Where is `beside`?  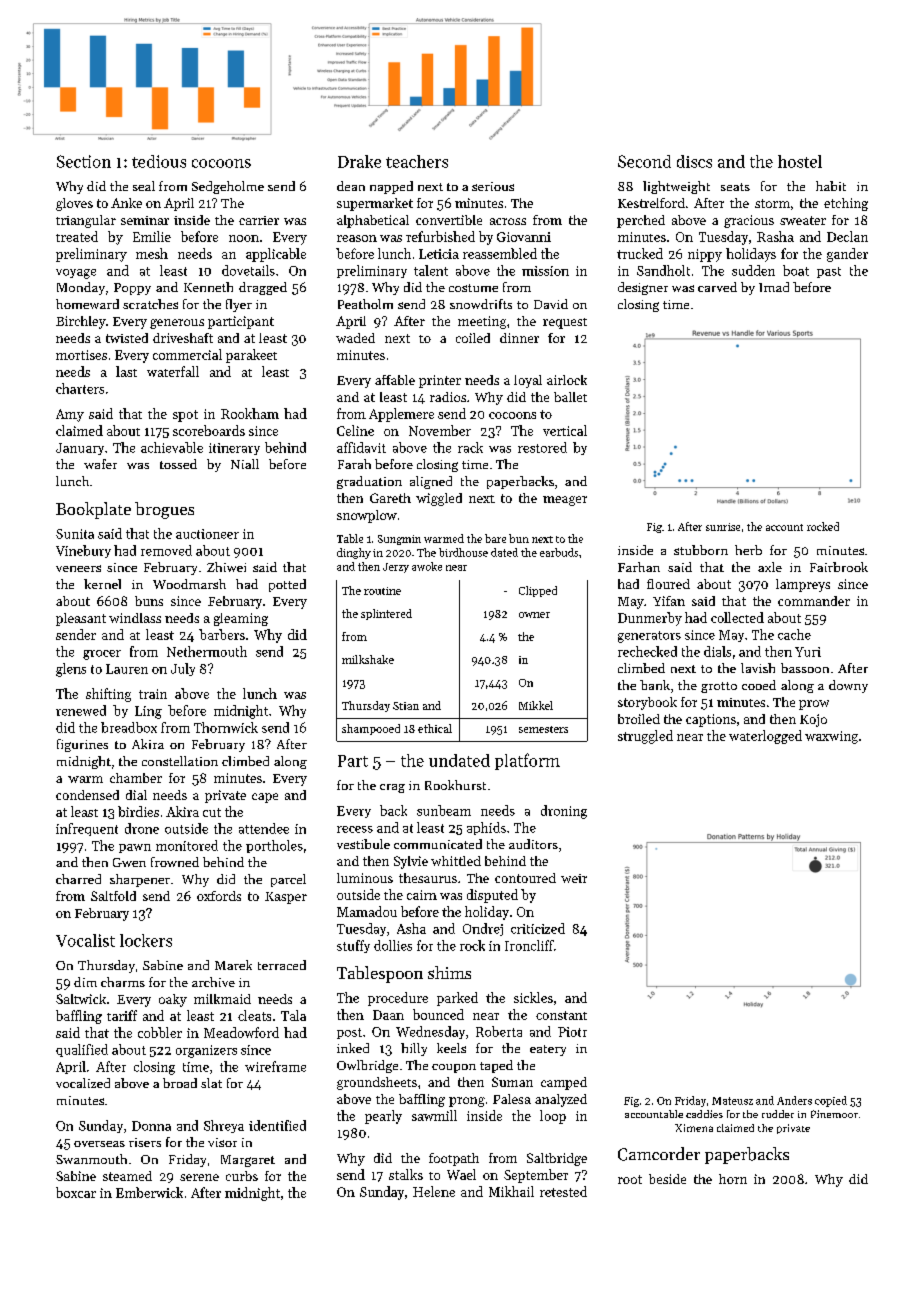
beside is located at coordinates (667, 1179).
